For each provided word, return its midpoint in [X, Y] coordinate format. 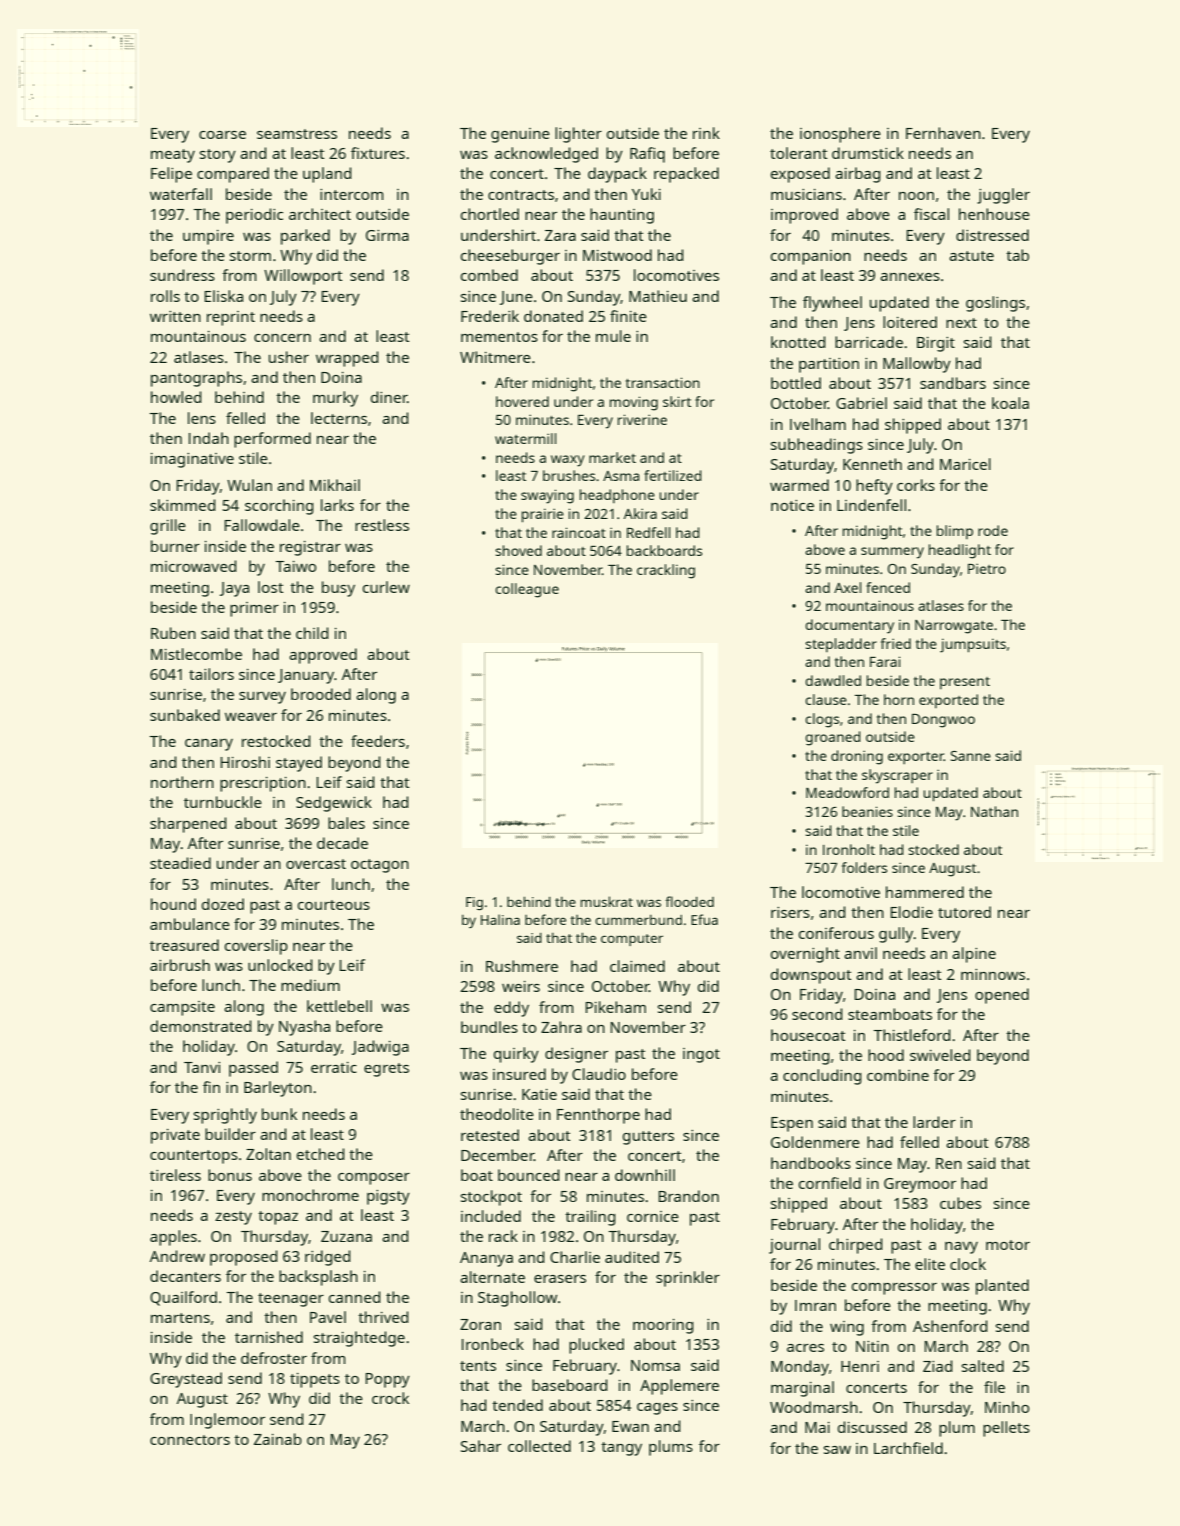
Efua [704, 919]
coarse [222, 135]
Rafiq [647, 155]
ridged [328, 1258]
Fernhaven [943, 133]
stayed [299, 764]
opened [1002, 996]
